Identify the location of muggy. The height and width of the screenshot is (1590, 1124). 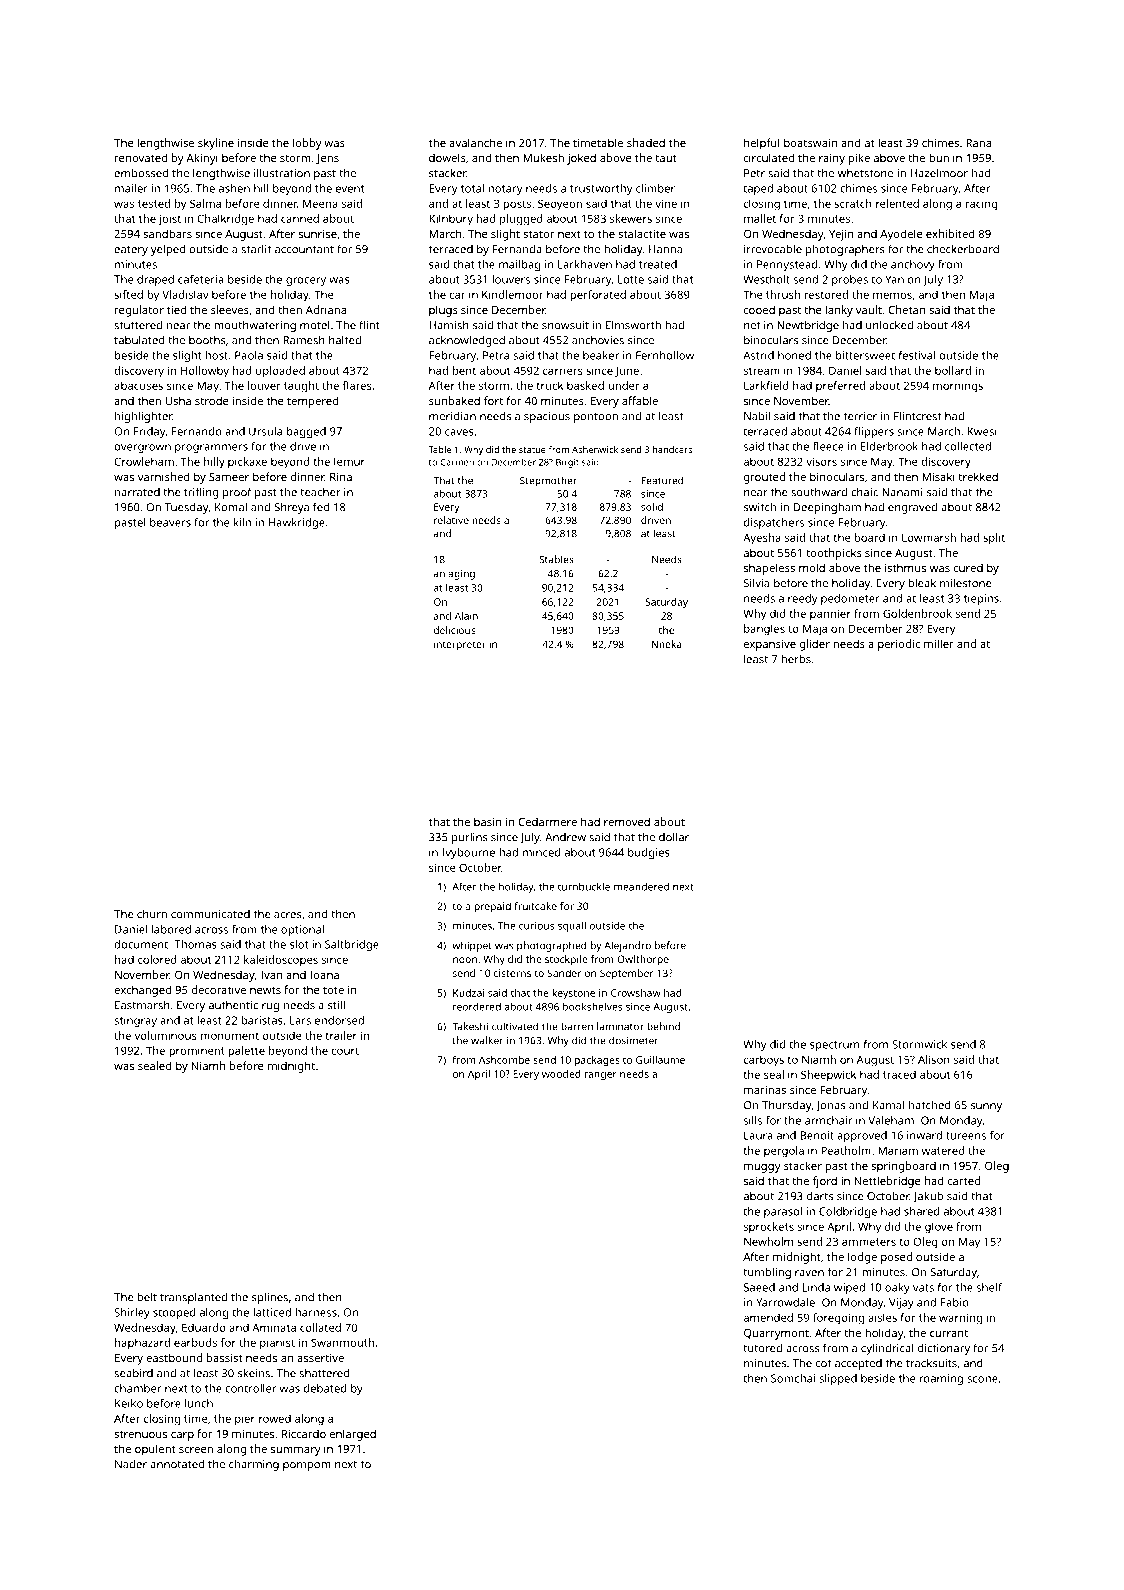
(762, 1168).
